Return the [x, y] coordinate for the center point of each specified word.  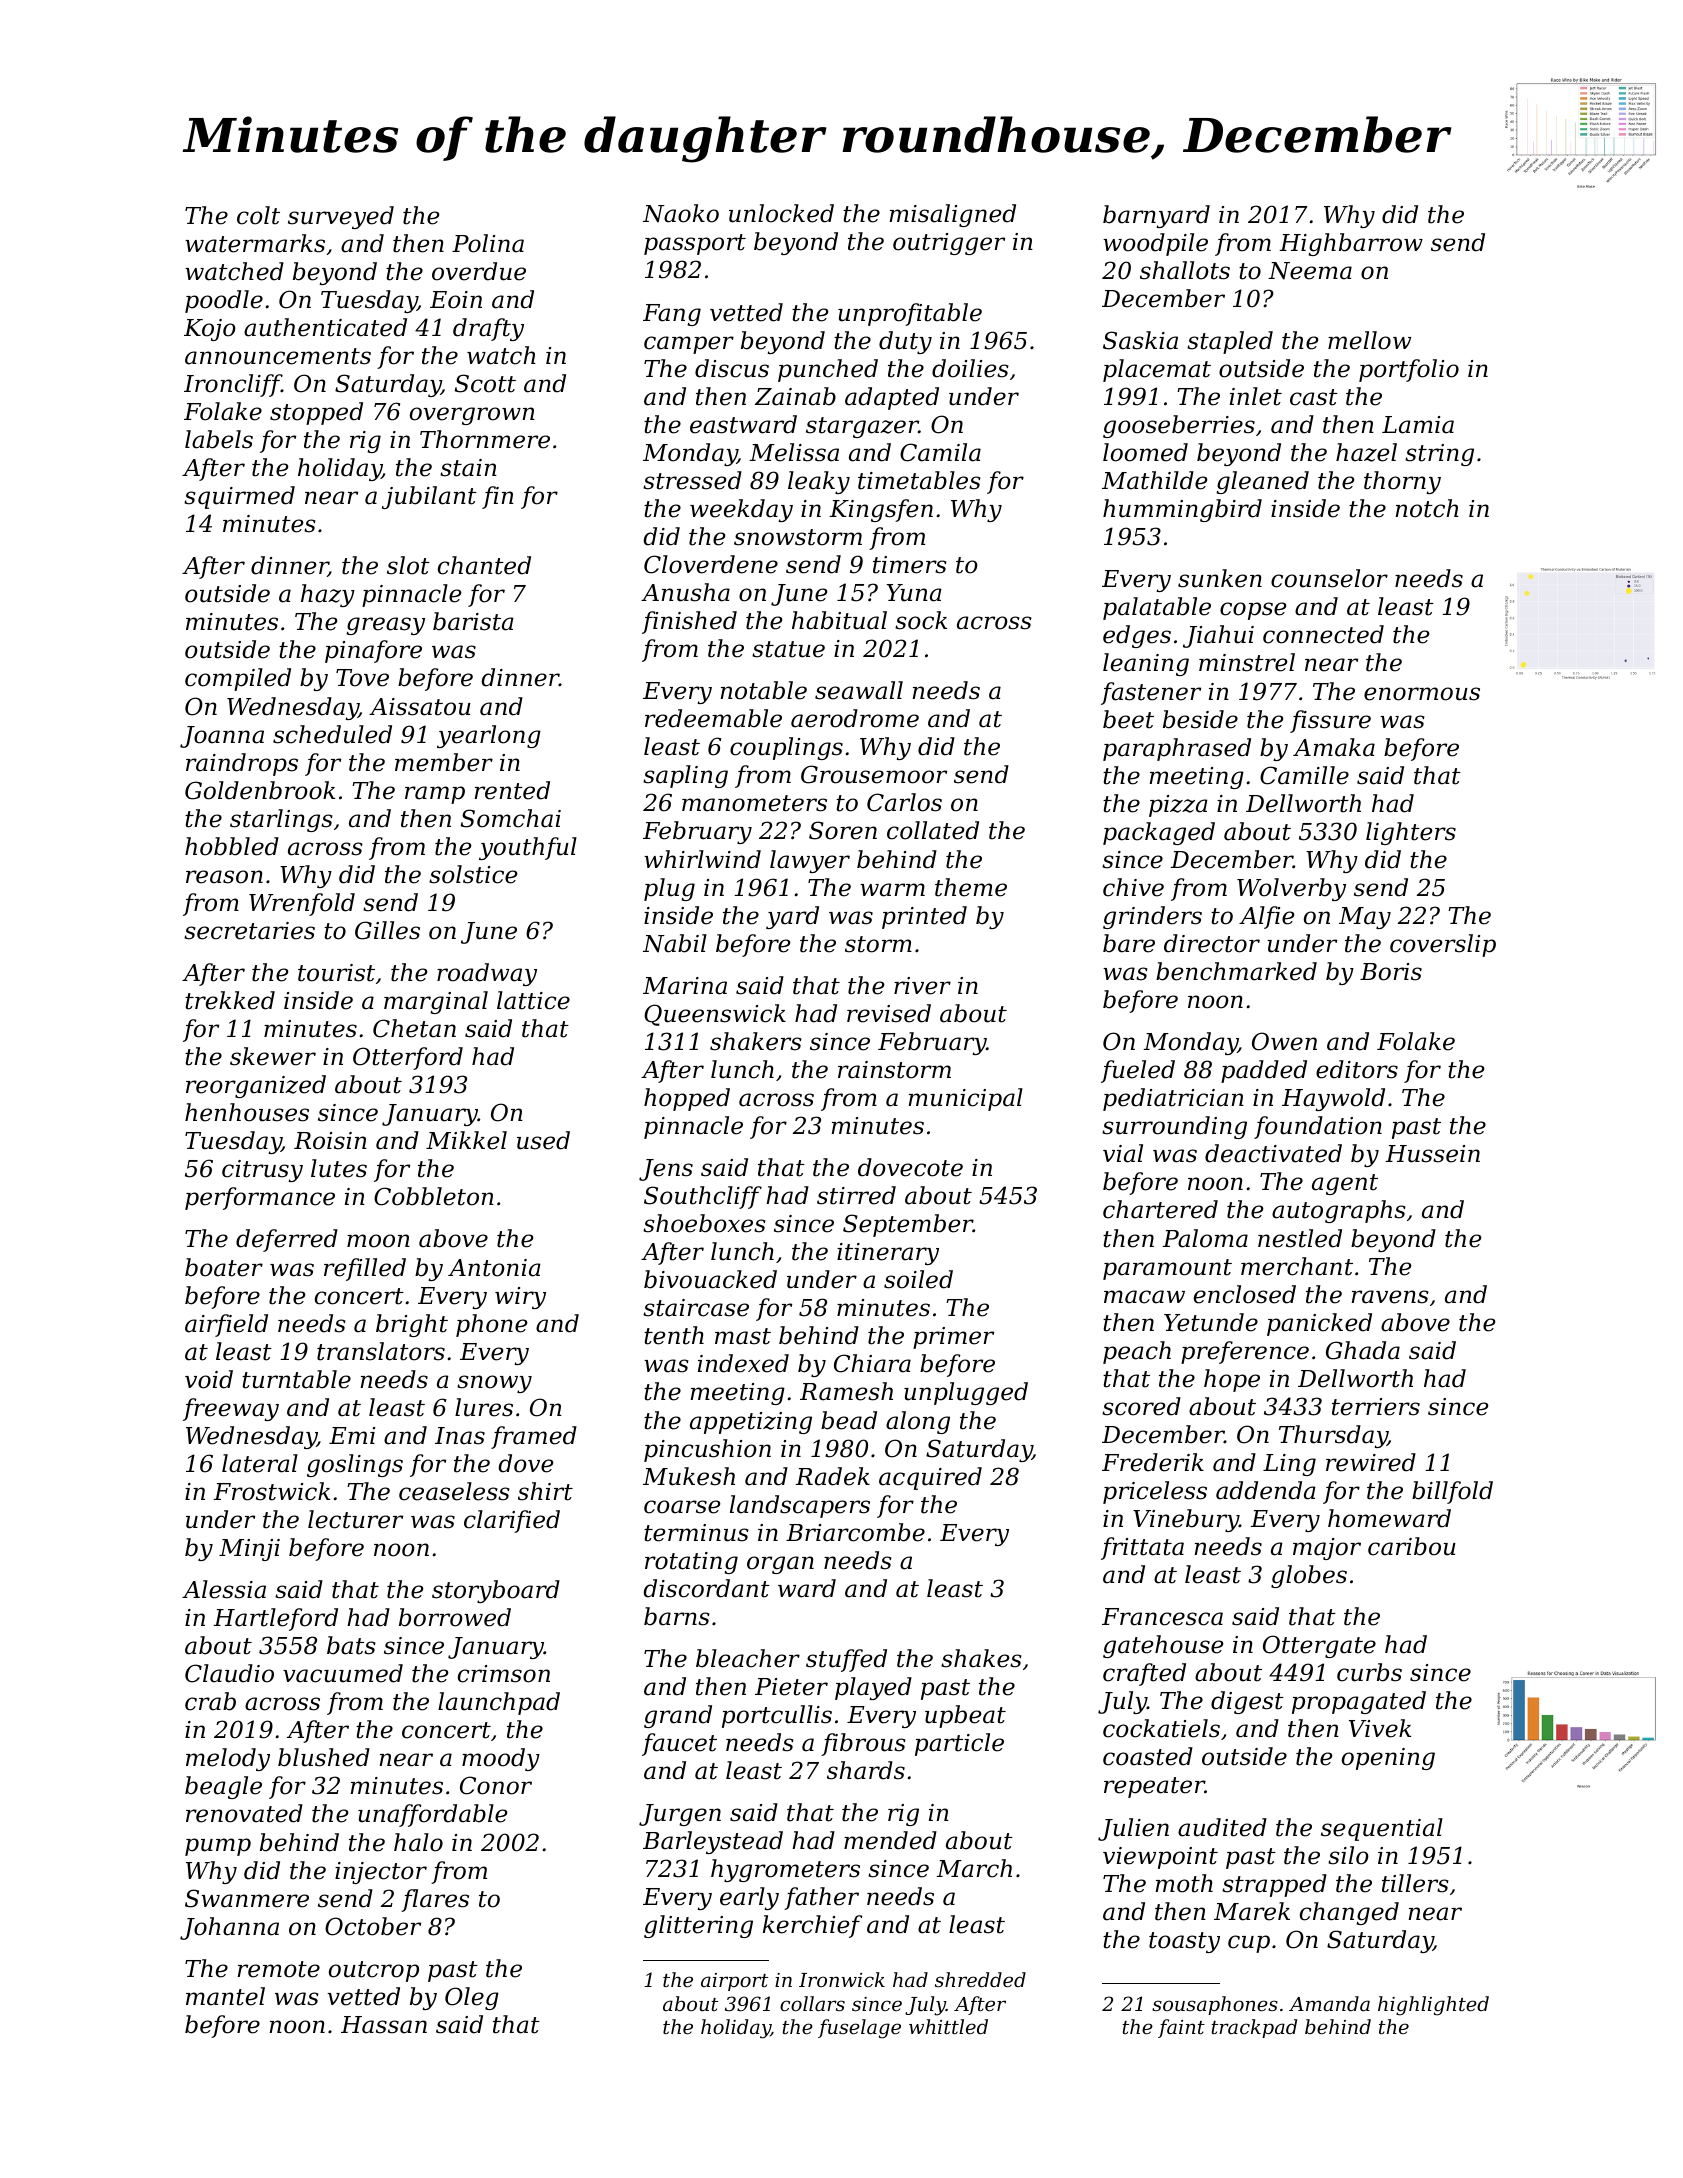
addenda [1266, 1490]
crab [210, 1701]
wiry [520, 1298]
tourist [336, 973]
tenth [674, 1335]
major [1327, 1549]
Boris [1391, 972]
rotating [691, 1563]
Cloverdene [711, 564]
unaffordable [433, 1815]
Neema [1310, 271]
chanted [484, 565]
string [1439, 455]
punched [828, 370]
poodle [224, 301]
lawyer [810, 861]
